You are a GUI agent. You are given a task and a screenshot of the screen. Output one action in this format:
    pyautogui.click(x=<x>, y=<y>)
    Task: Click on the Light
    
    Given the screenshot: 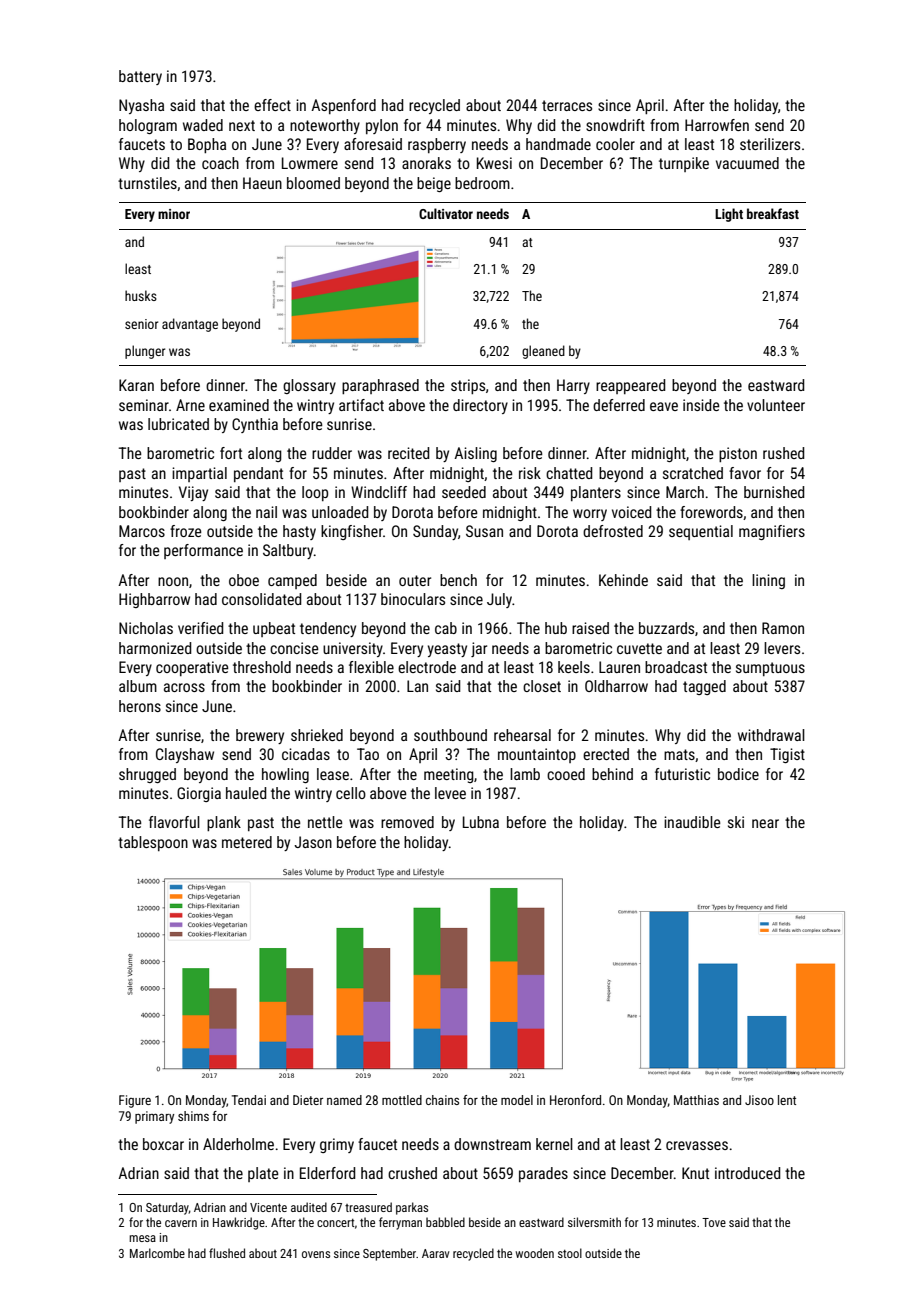 What is the action you would take?
    pyautogui.click(x=729, y=215)
